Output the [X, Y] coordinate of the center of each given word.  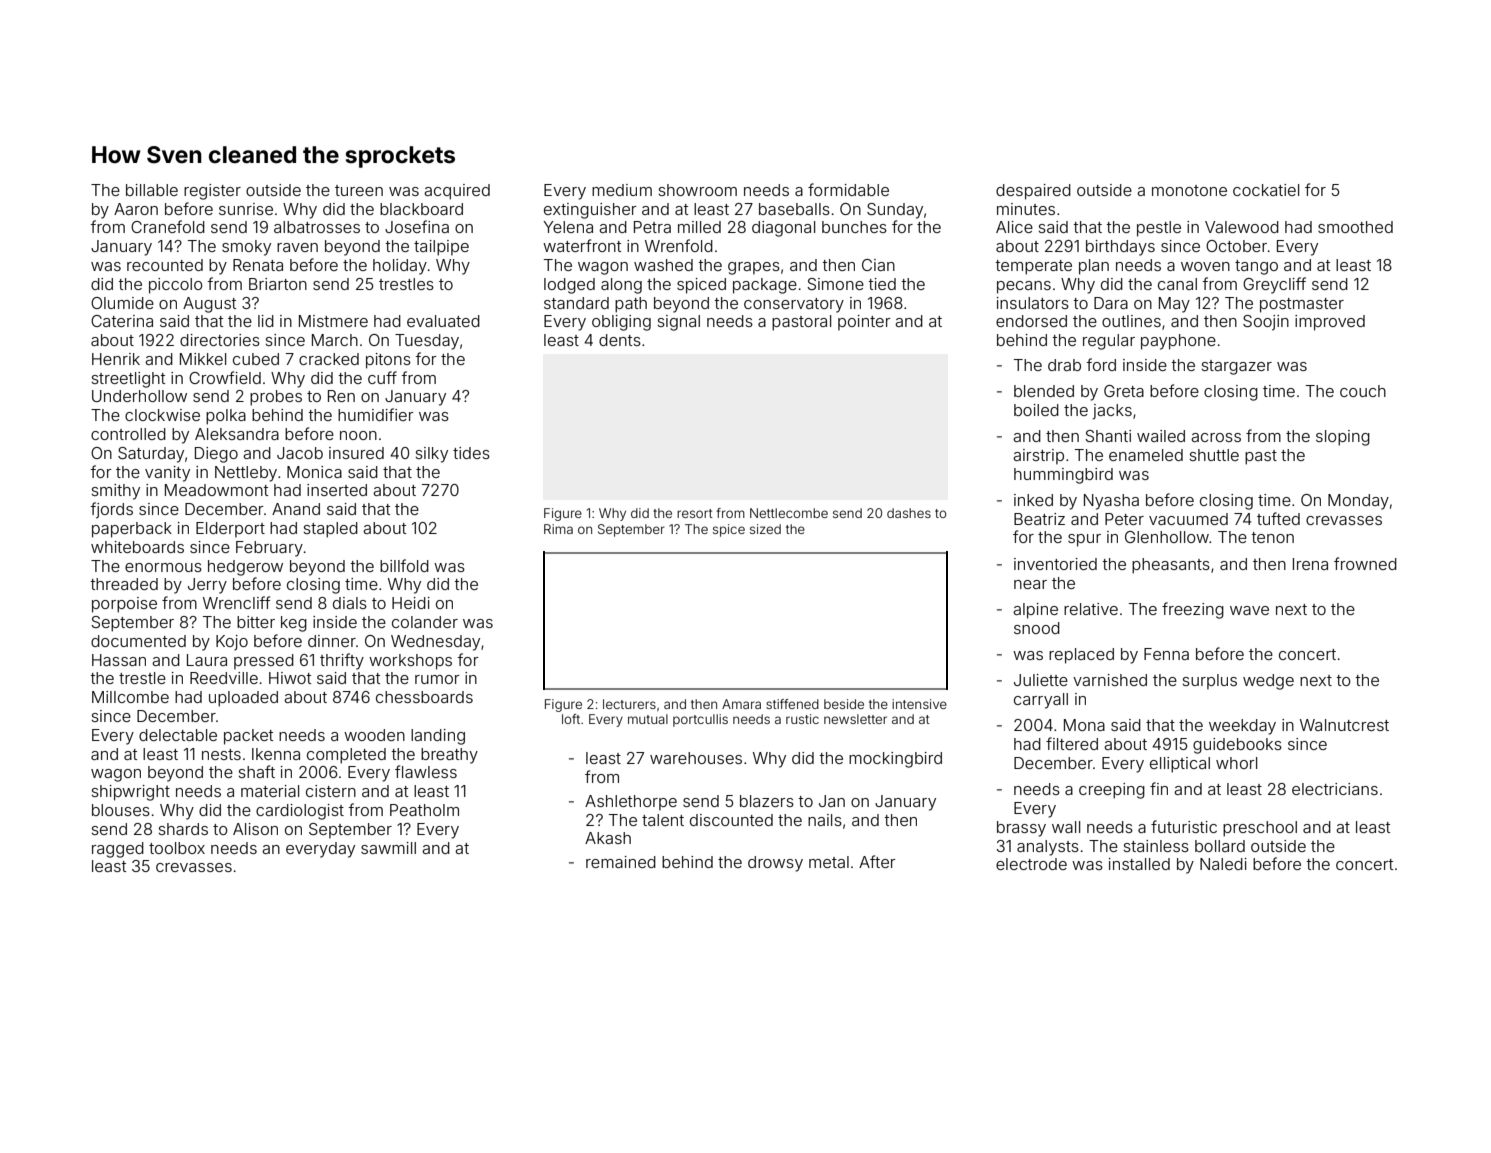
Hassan [119, 660]
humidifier [376, 414]
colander [425, 622]
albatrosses [317, 227]
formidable [848, 189]
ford [1101, 364]
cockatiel [1266, 190]
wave [1249, 610]
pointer [864, 322]
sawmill [388, 848]
